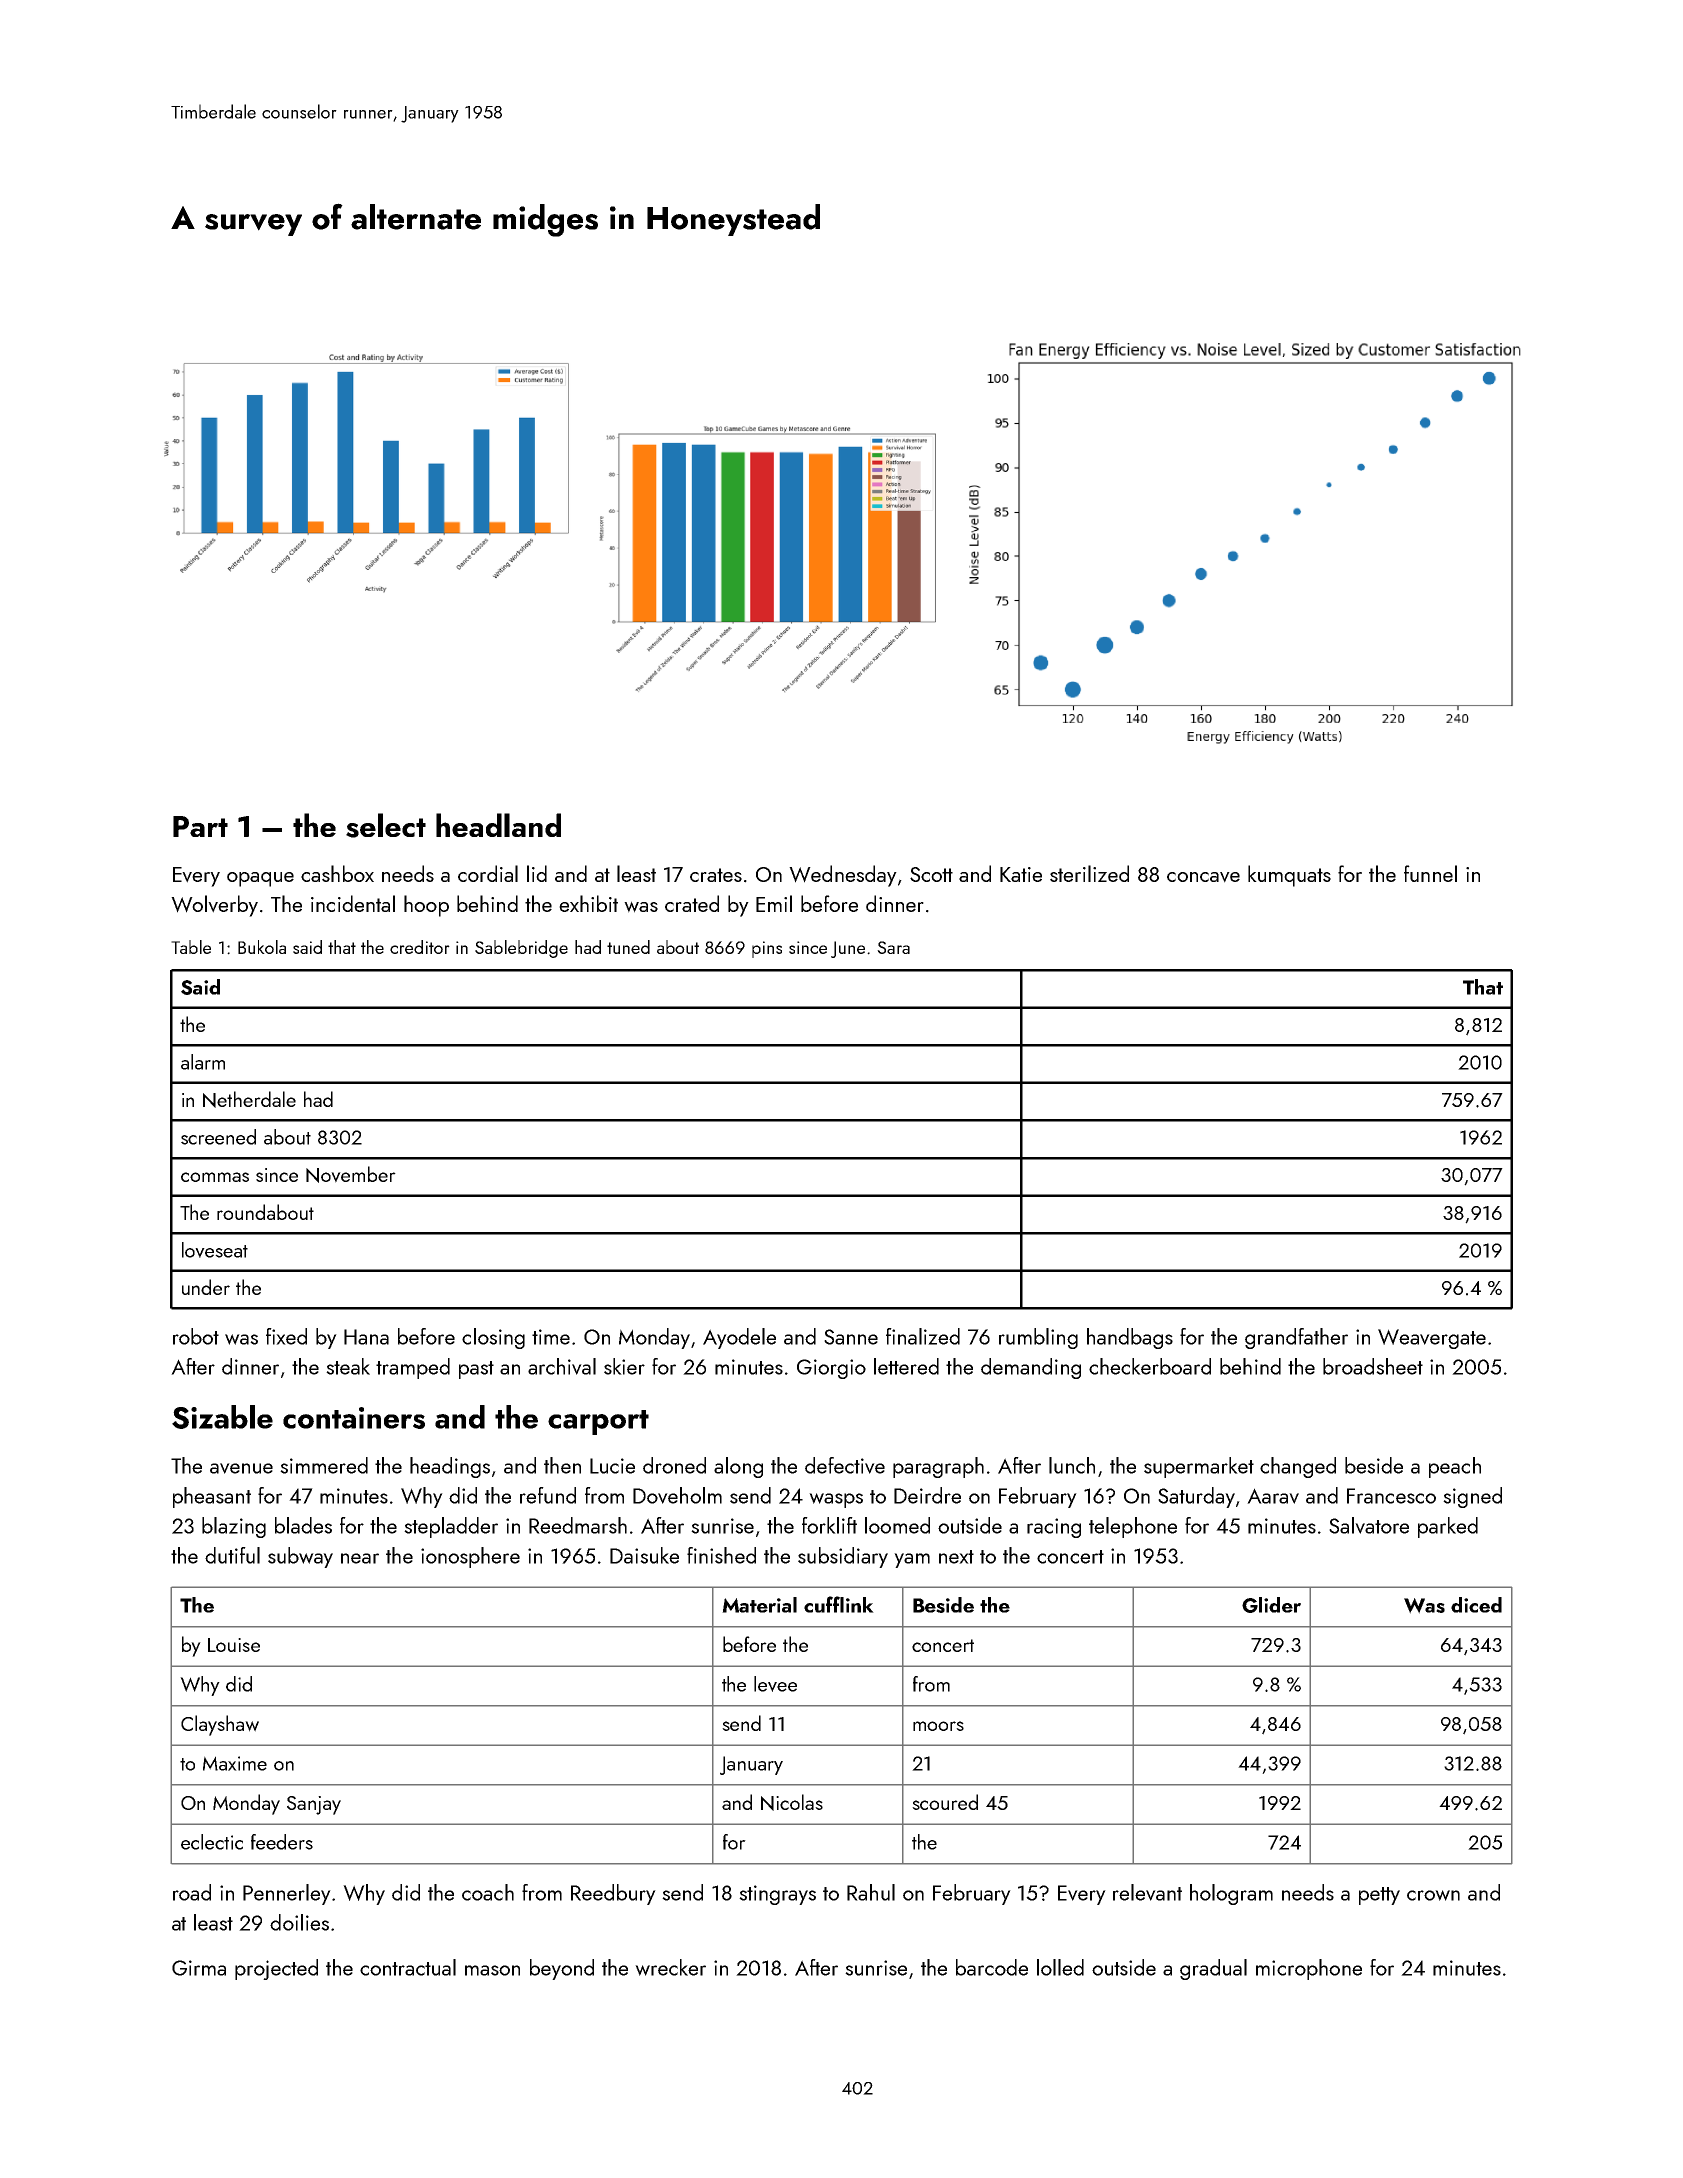 The image size is (1683, 2178). I want to click on Sablebridge, so click(521, 949).
